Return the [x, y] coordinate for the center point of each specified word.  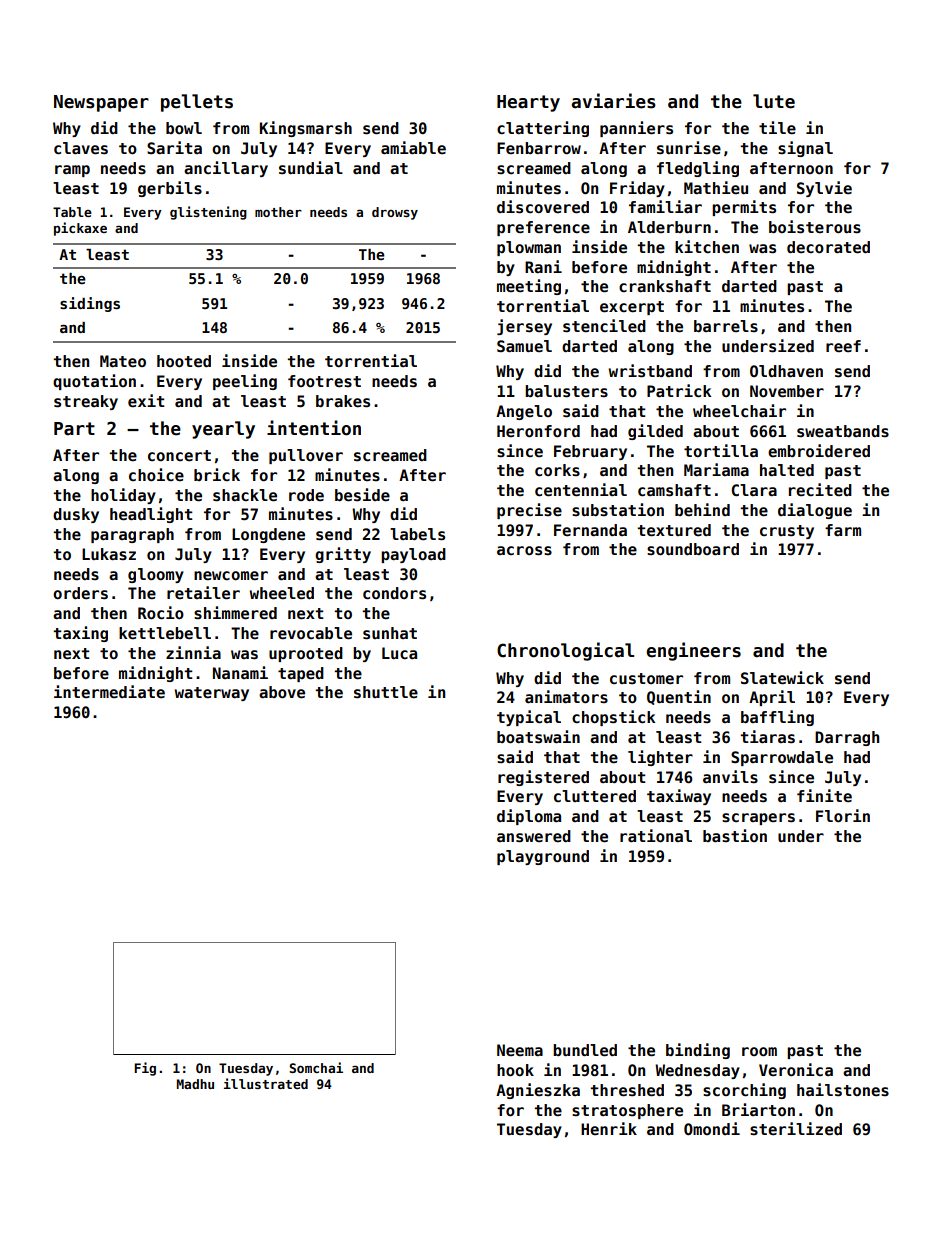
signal [805, 149]
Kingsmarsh [306, 129]
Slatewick [782, 678]
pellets [197, 103]
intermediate [109, 692]
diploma [529, 817]
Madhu [195, 1084]
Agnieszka [538, 1091]
